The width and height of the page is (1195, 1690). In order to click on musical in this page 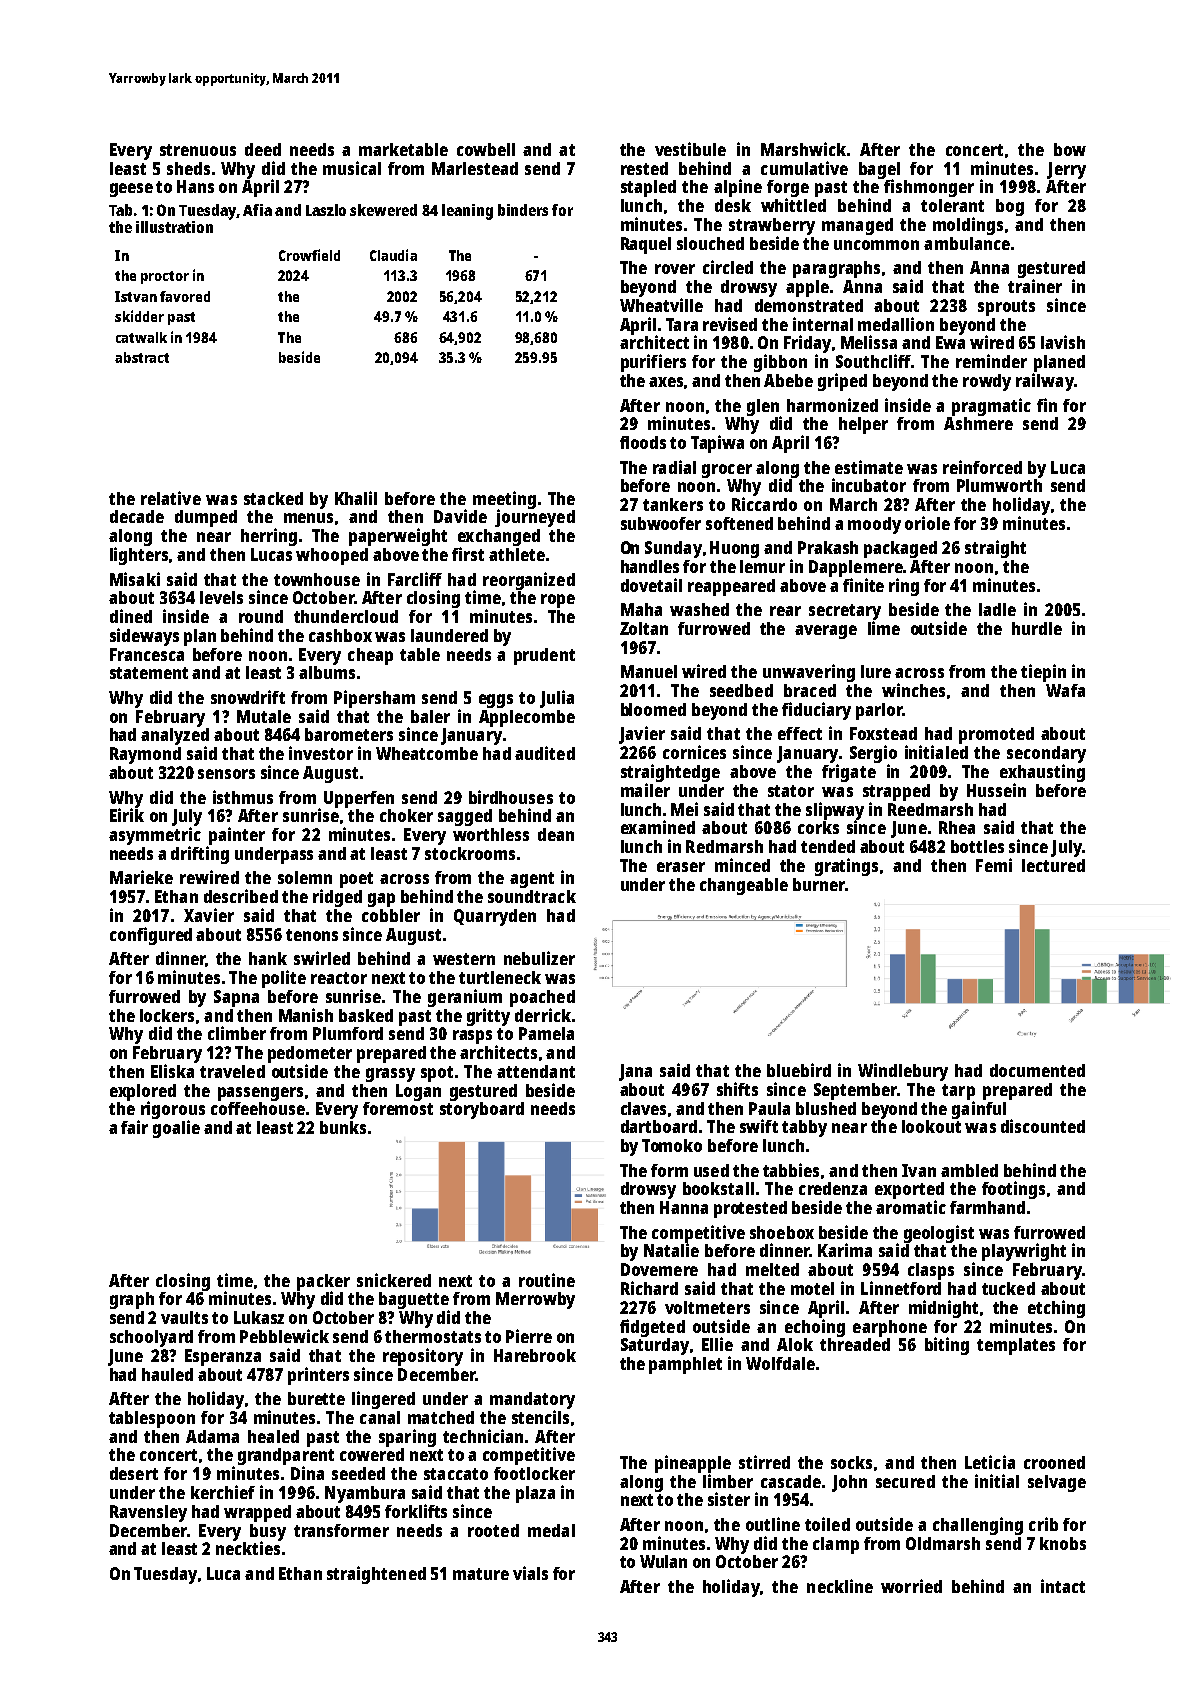, I will do `click(352, 168)`.
